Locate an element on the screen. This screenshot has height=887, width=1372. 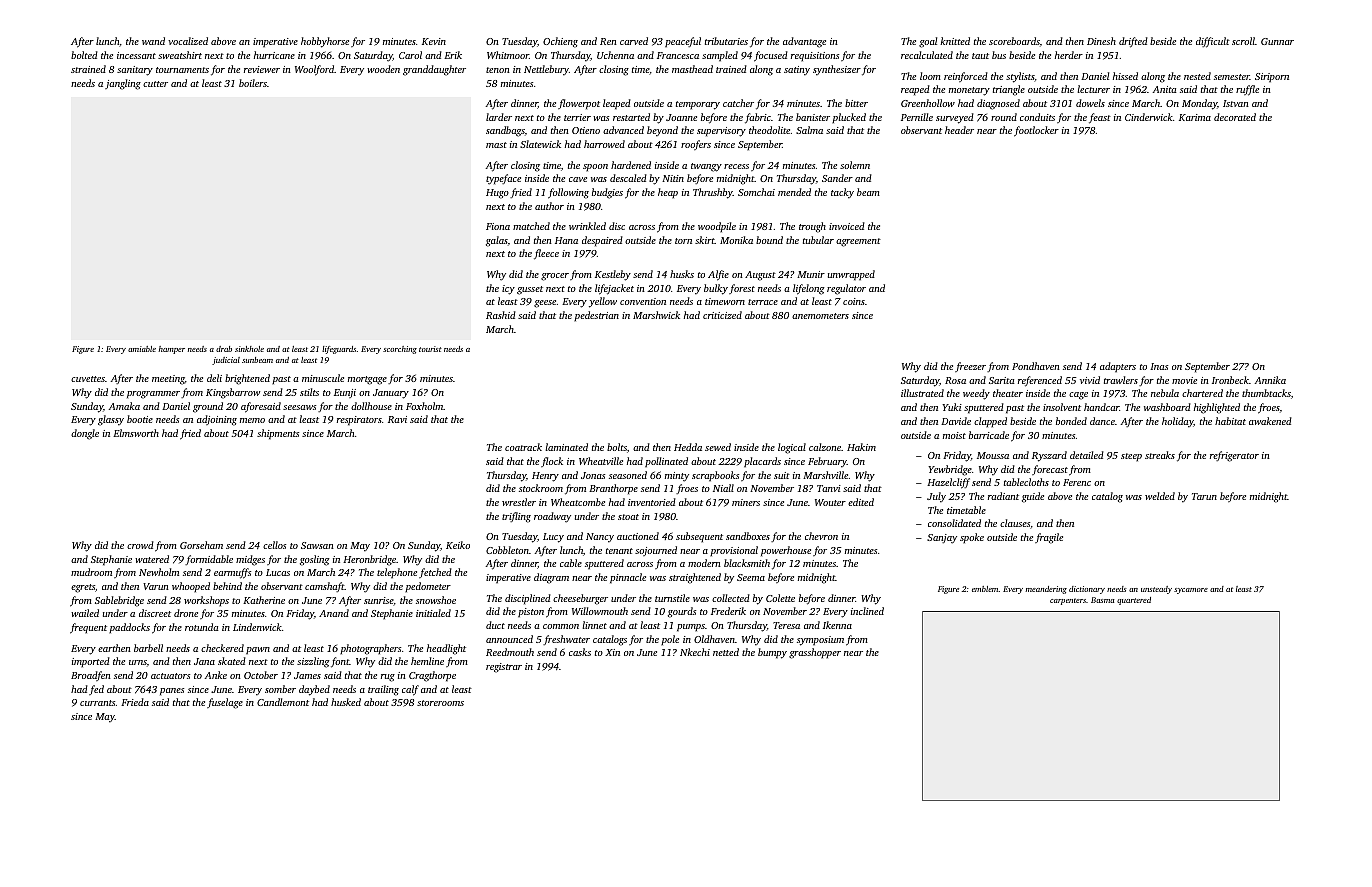
Cinderwick is located at coordinates (1149, 117).
